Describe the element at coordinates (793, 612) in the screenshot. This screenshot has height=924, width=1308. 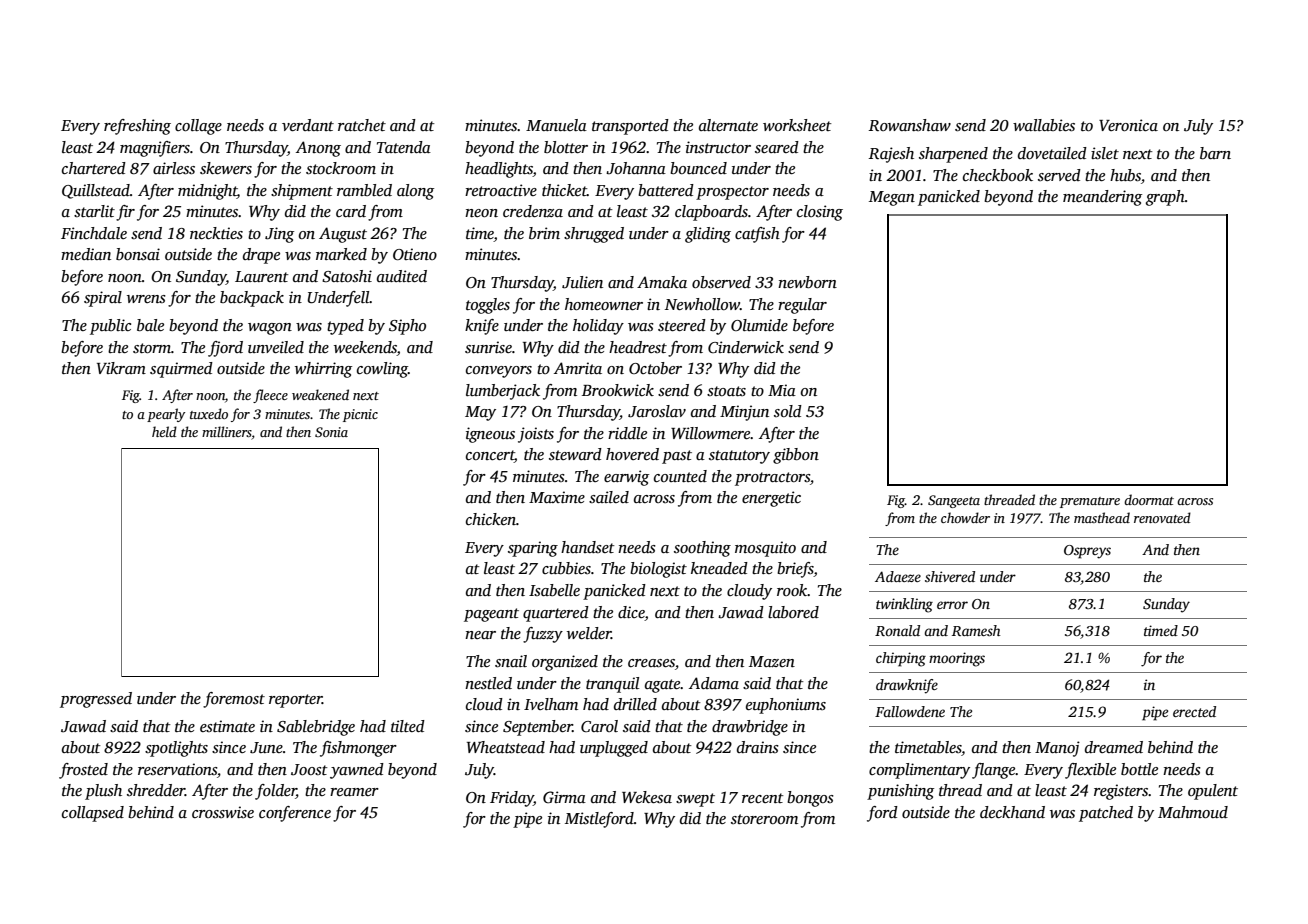
I see `labored` at that location.
